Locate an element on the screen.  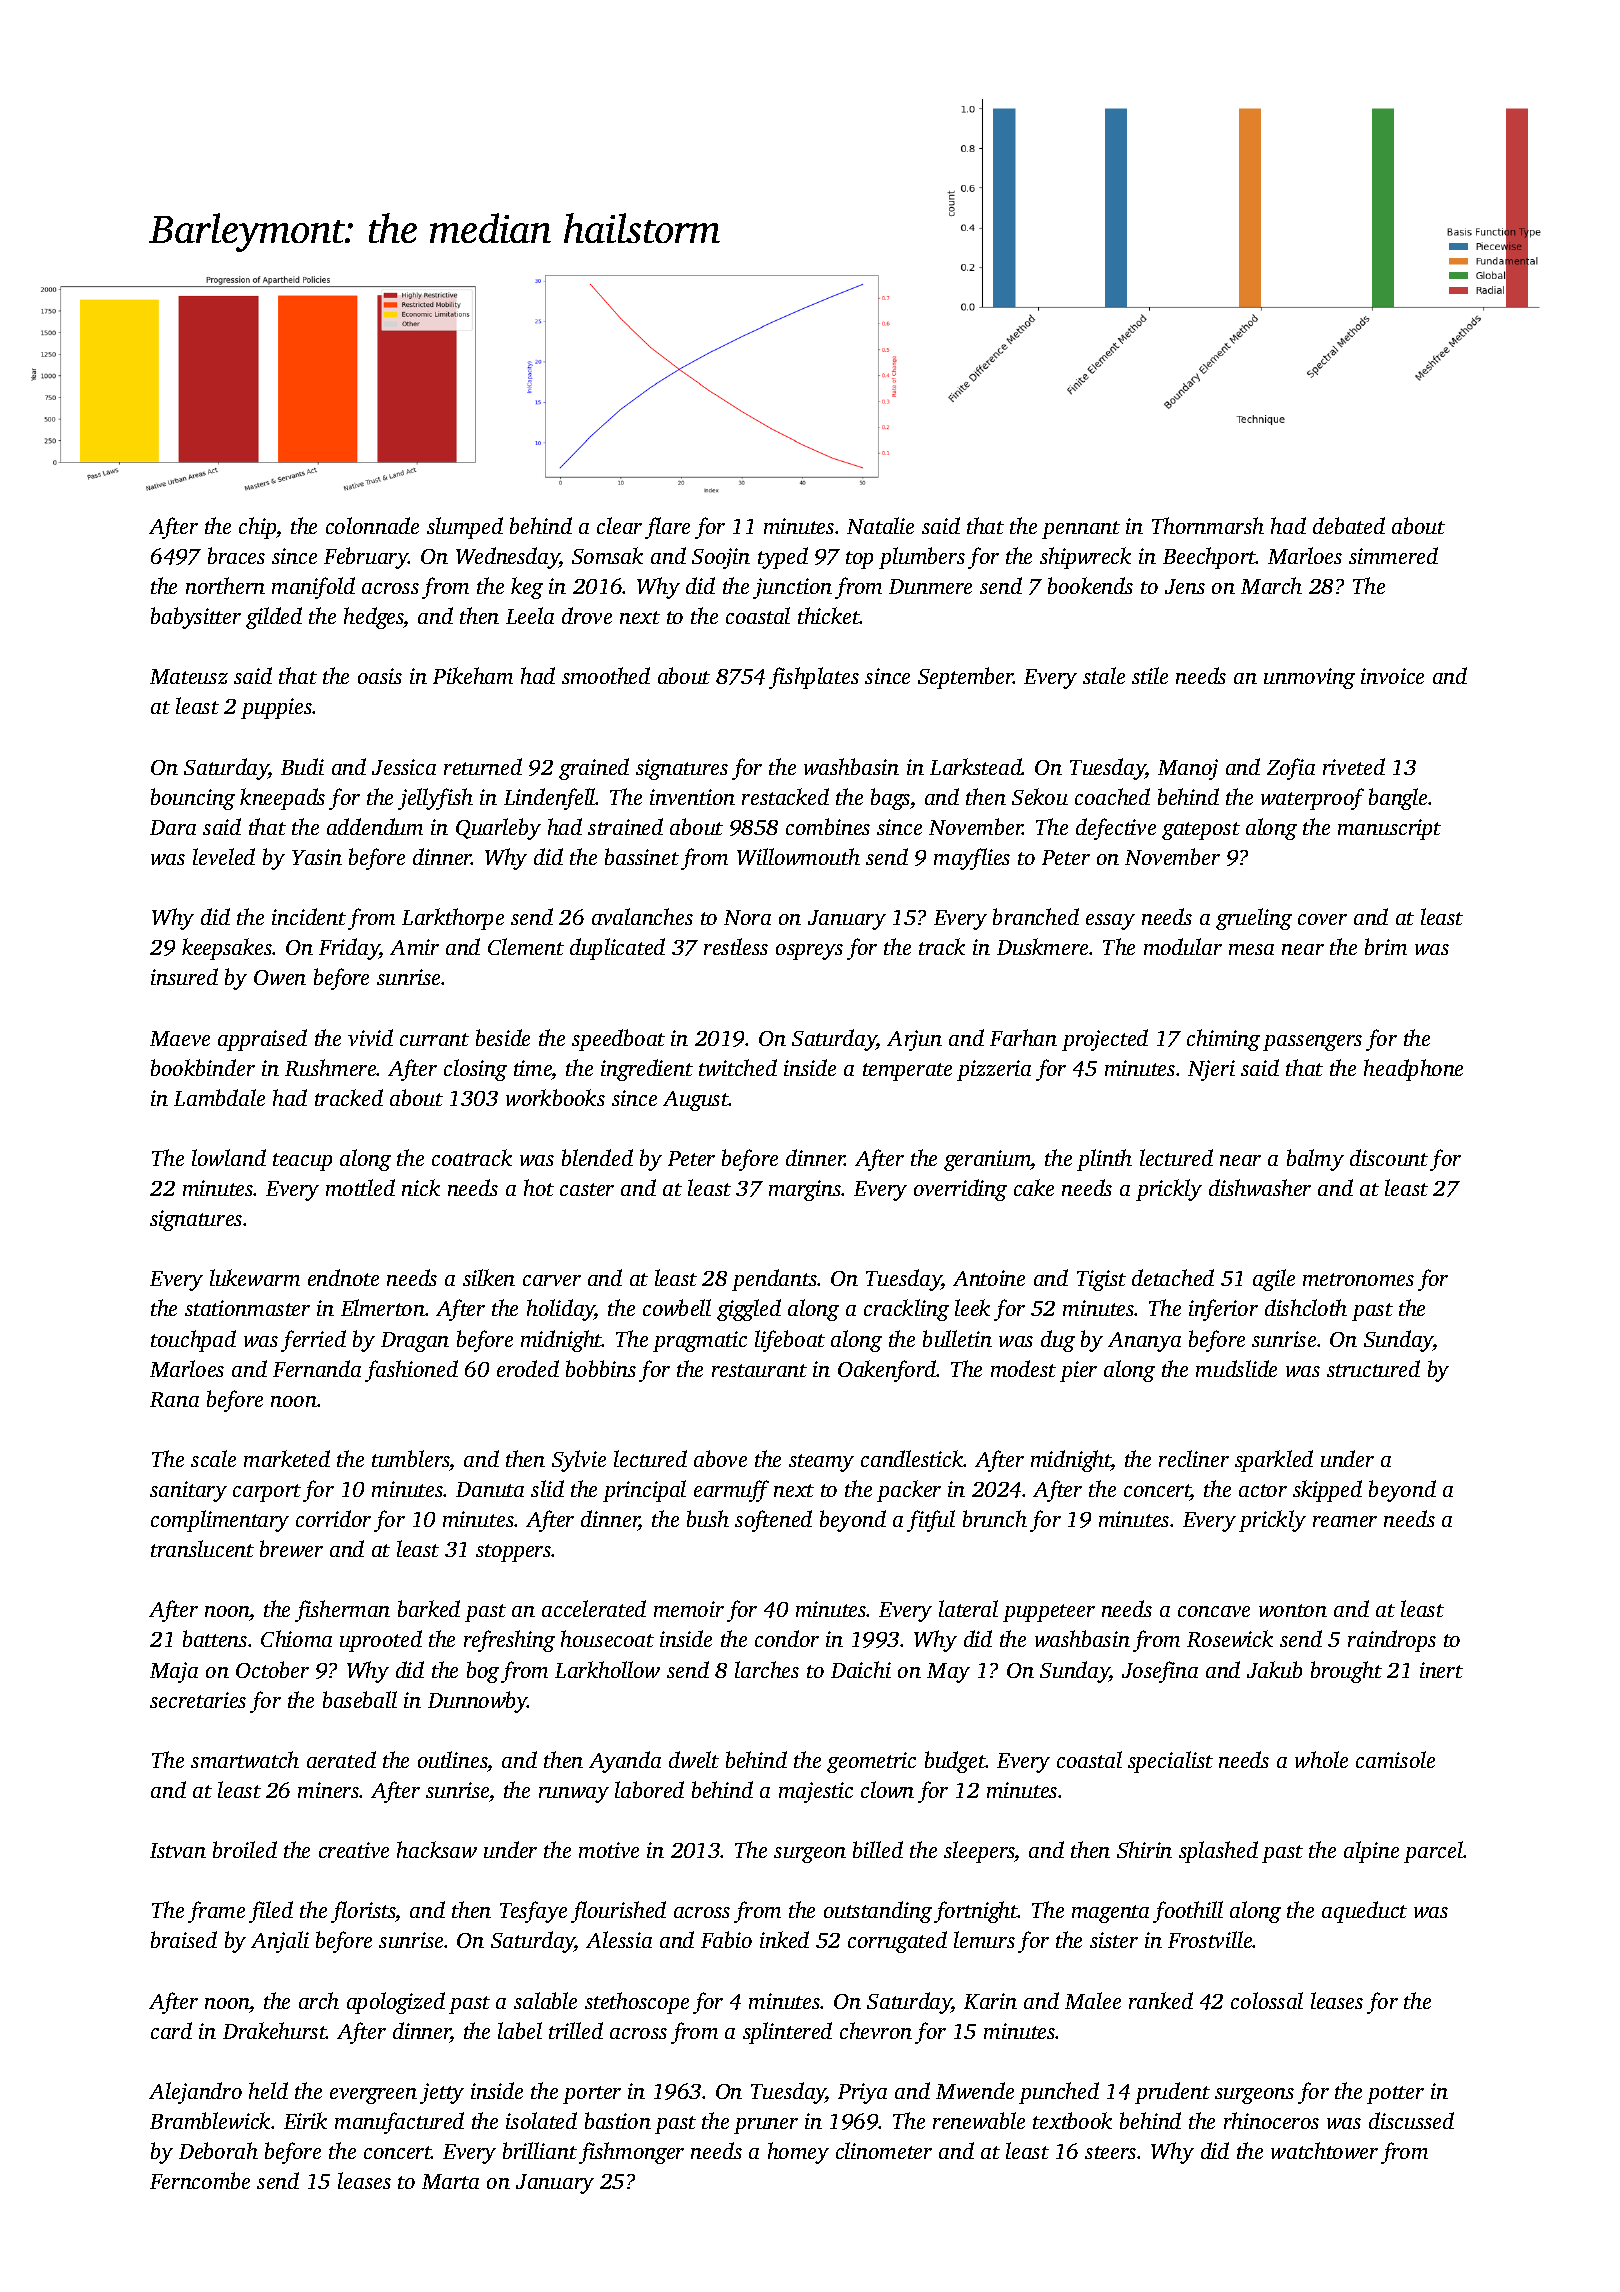
braised is located at coordinates (184, 1939).
